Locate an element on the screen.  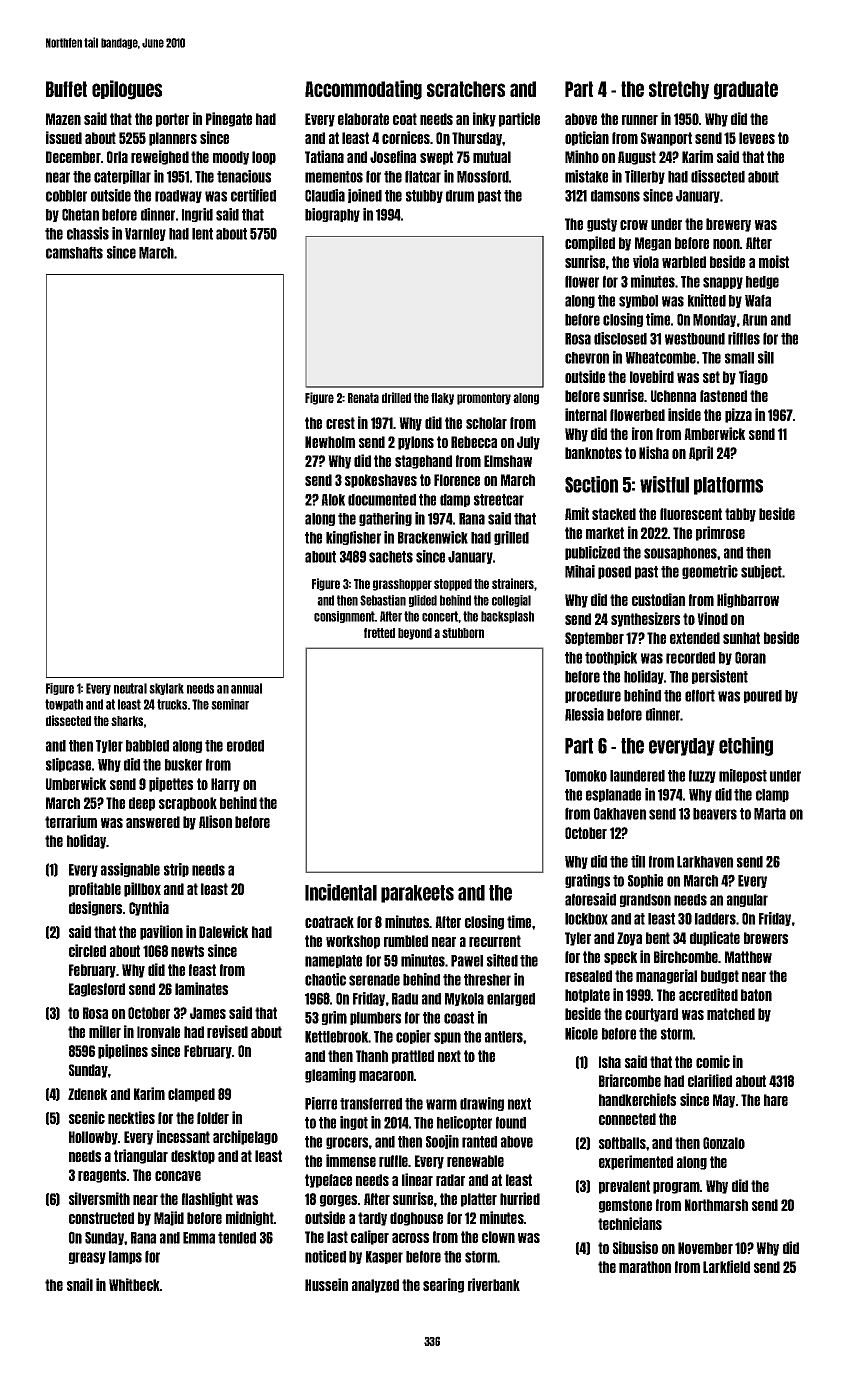
promontory is located at coordinates (484, 399).
